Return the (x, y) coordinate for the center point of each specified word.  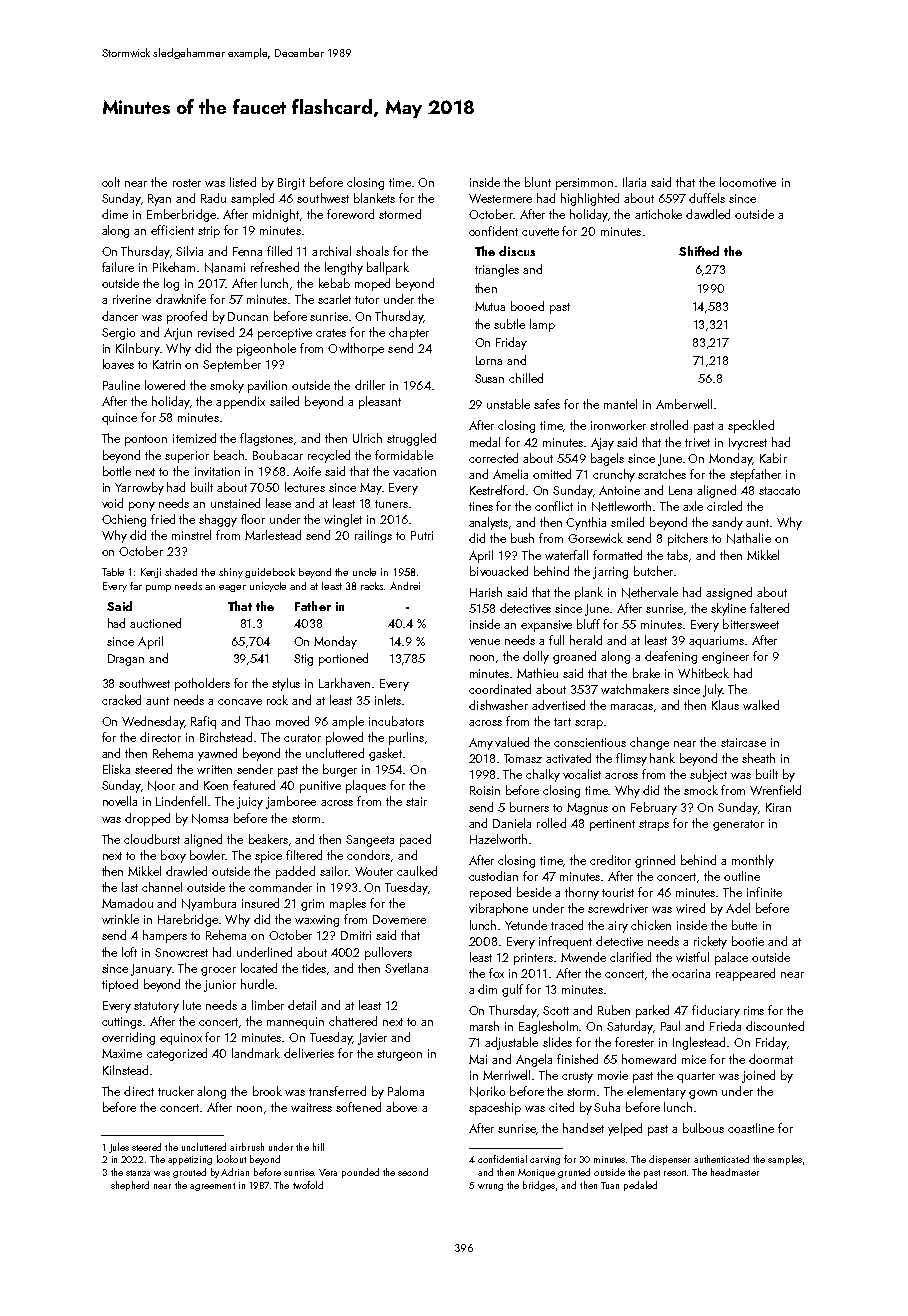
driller (370, 385)
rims (754, 1010)
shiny (231, 573)
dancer (120, 316)
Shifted (699, 251)
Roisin (485, 790)
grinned (655, 861)
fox (496, 973)
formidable (404, 455)
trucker (176, 1091)
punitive (320, 787)
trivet (697, 442)
